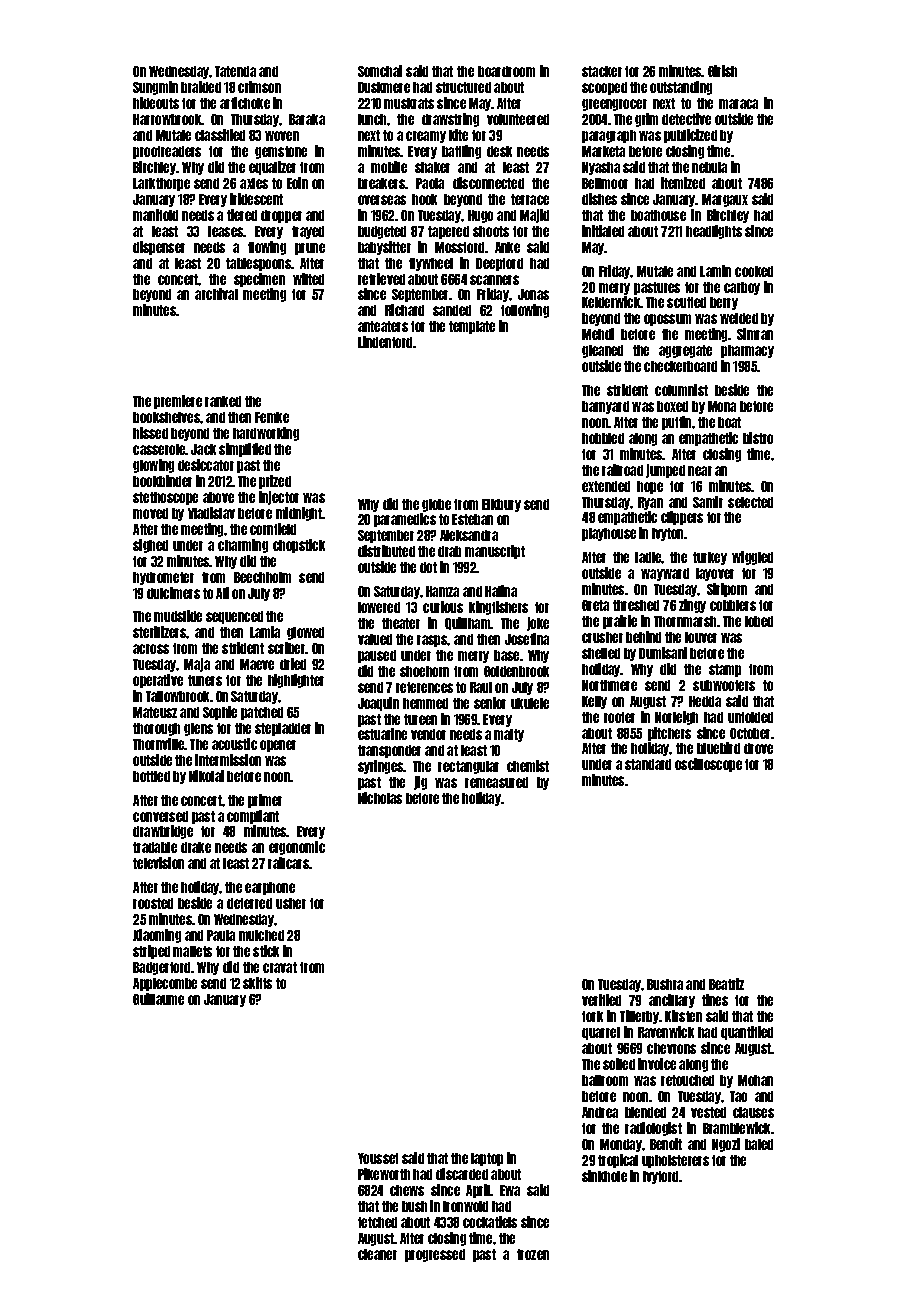 Image resolution: width=908 pixels, height=1316 pixels. What do you see at coordinates (722, 71) in the screenshot?
I see `Girish` at bounding box center [722, 71].
